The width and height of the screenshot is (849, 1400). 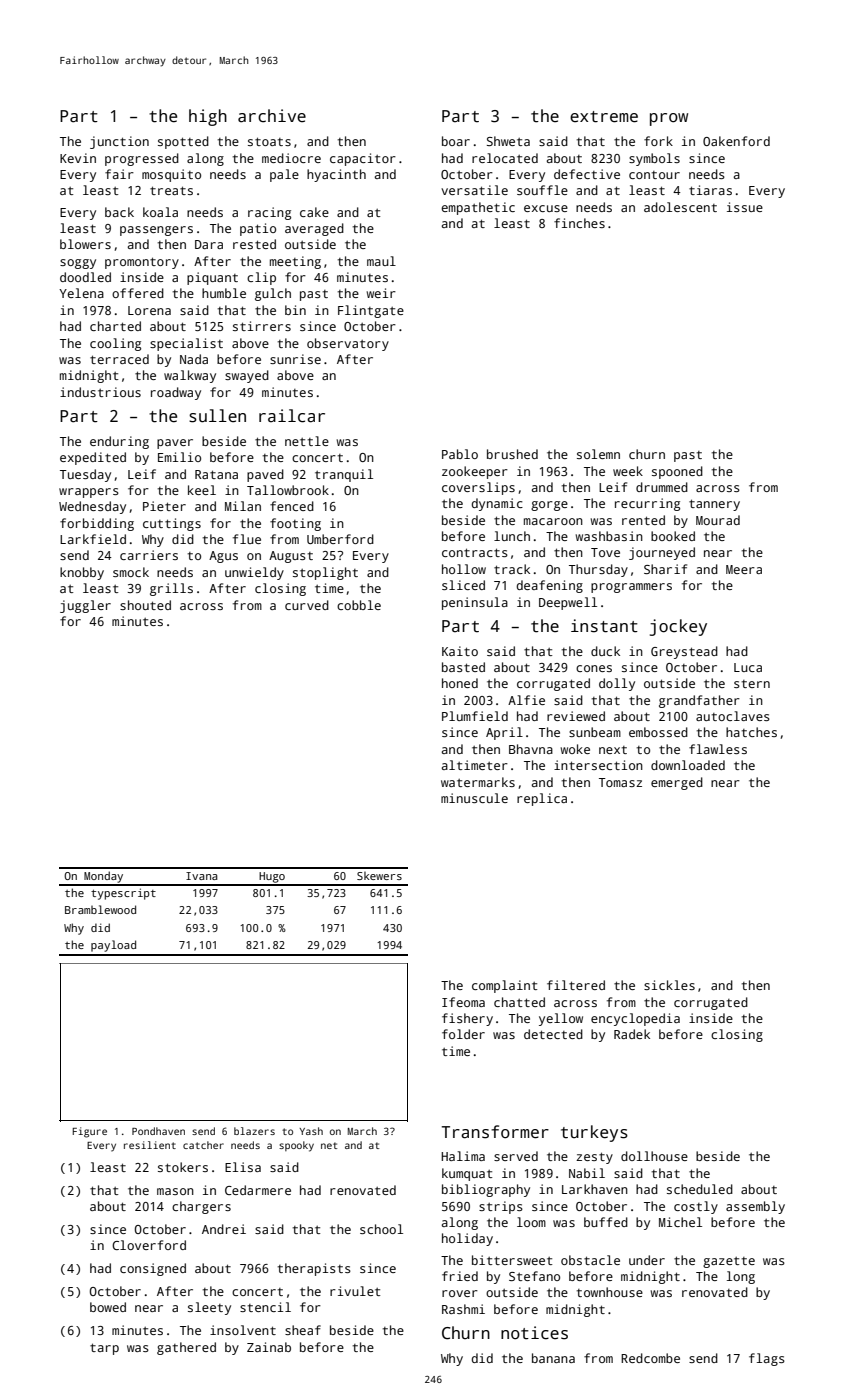 What do you see at coordinates (254, 1131) in the screenshot?
I see `blazers` at bounding box center [254, 1131].
